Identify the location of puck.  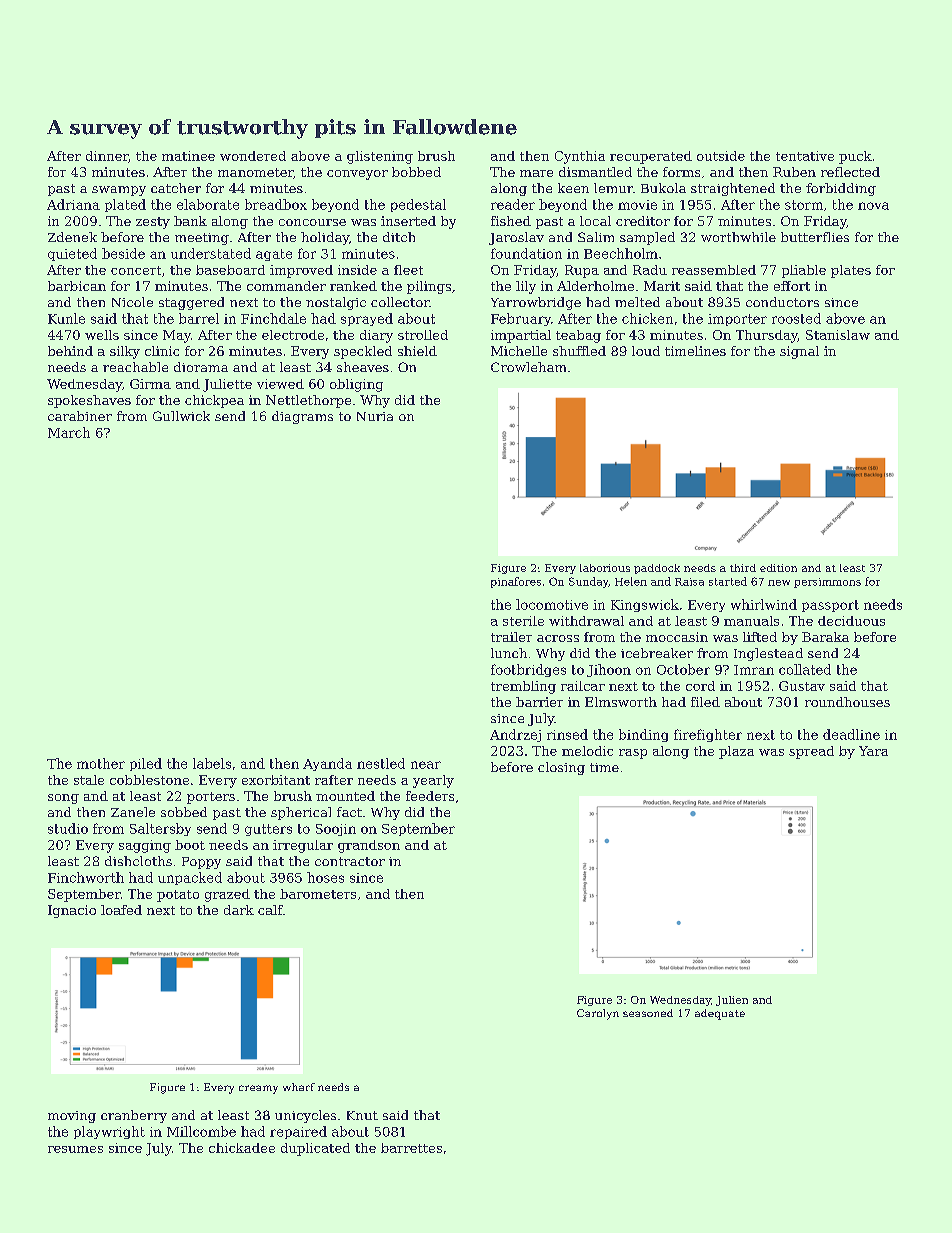
(855, 157).
